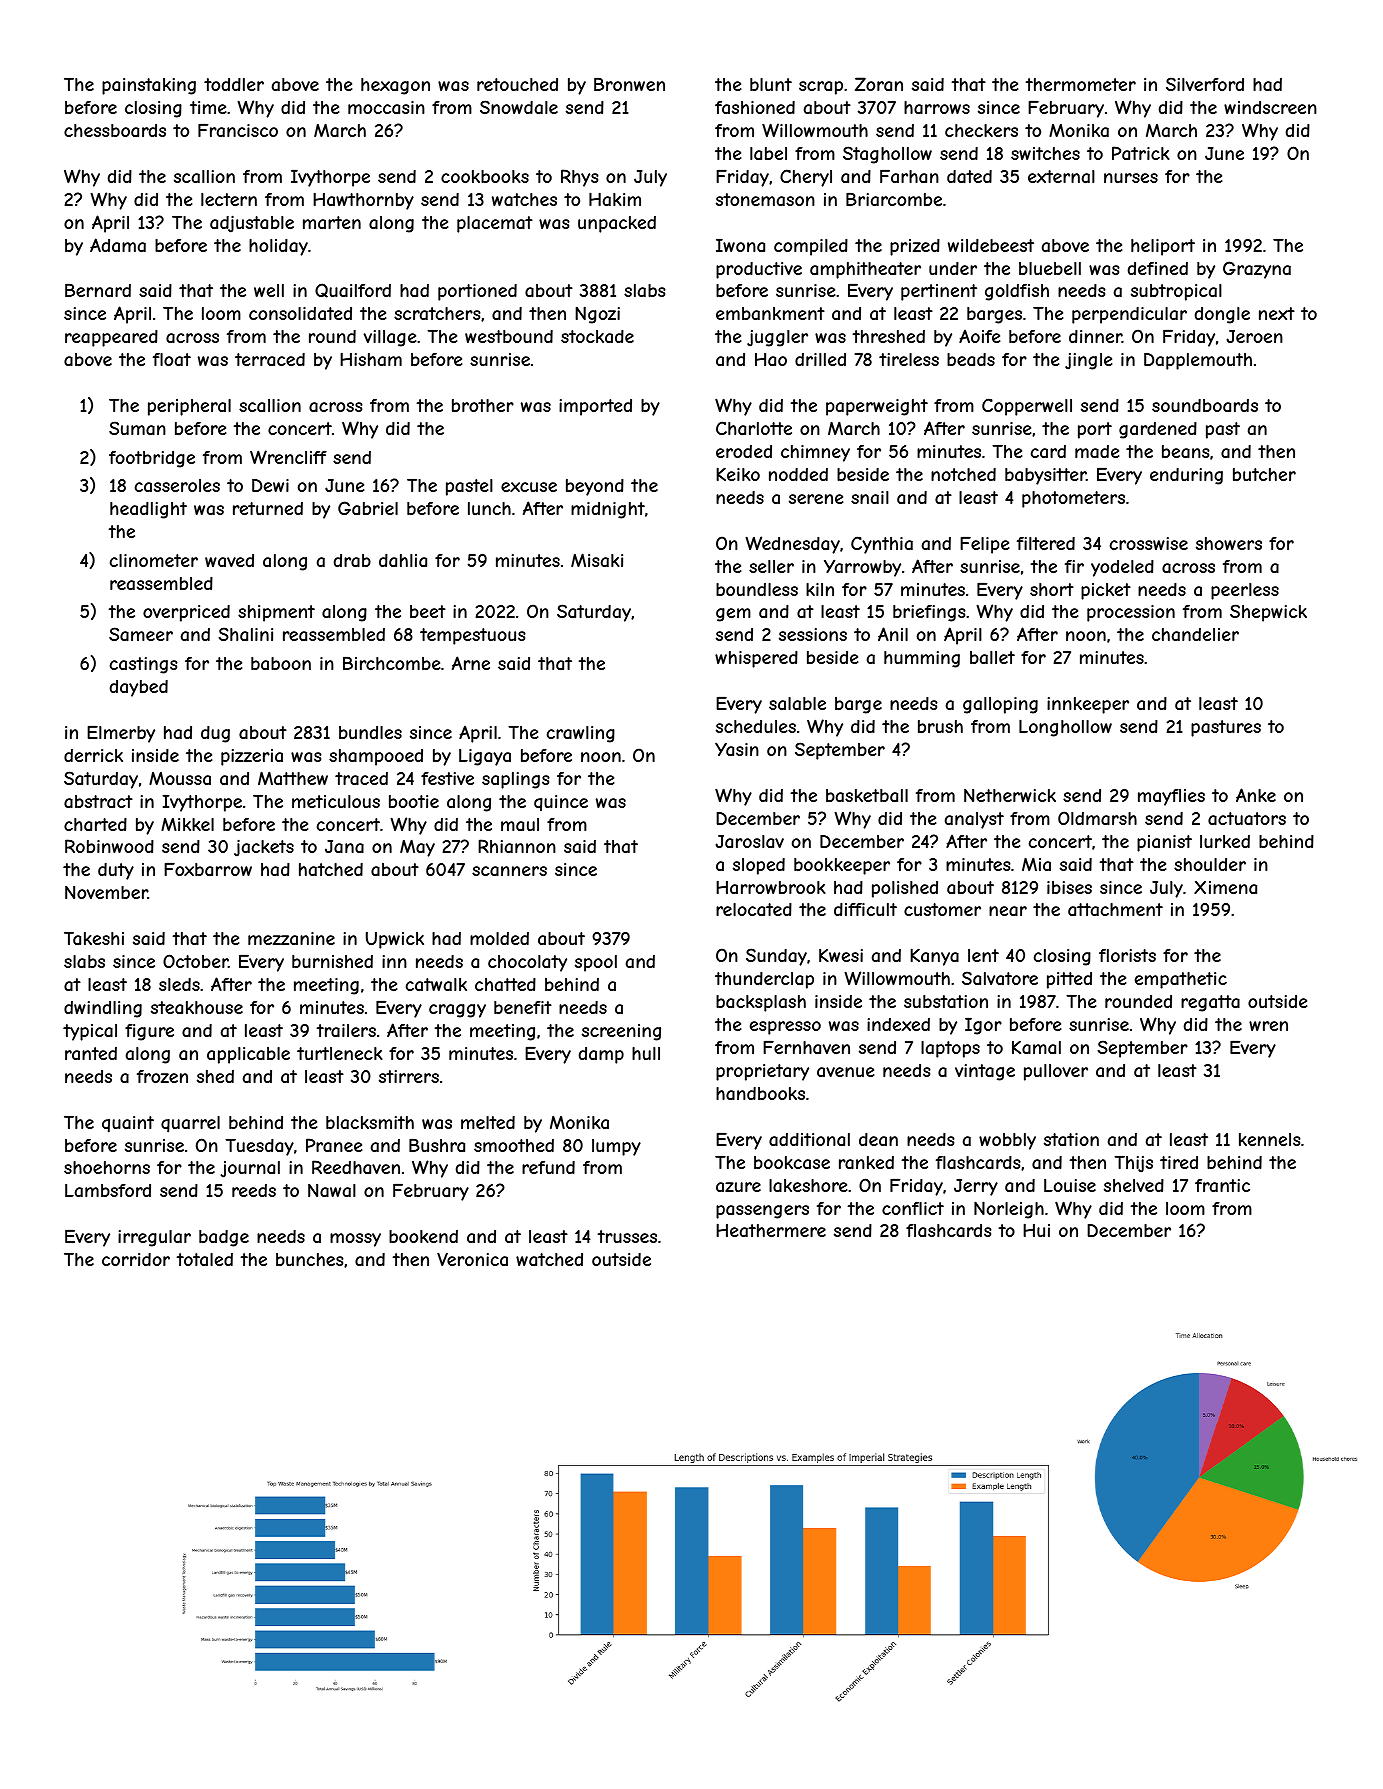 The width and height of the screenshot is (1383, 1789). I want to click on babysitter, so click(1045, 476).
